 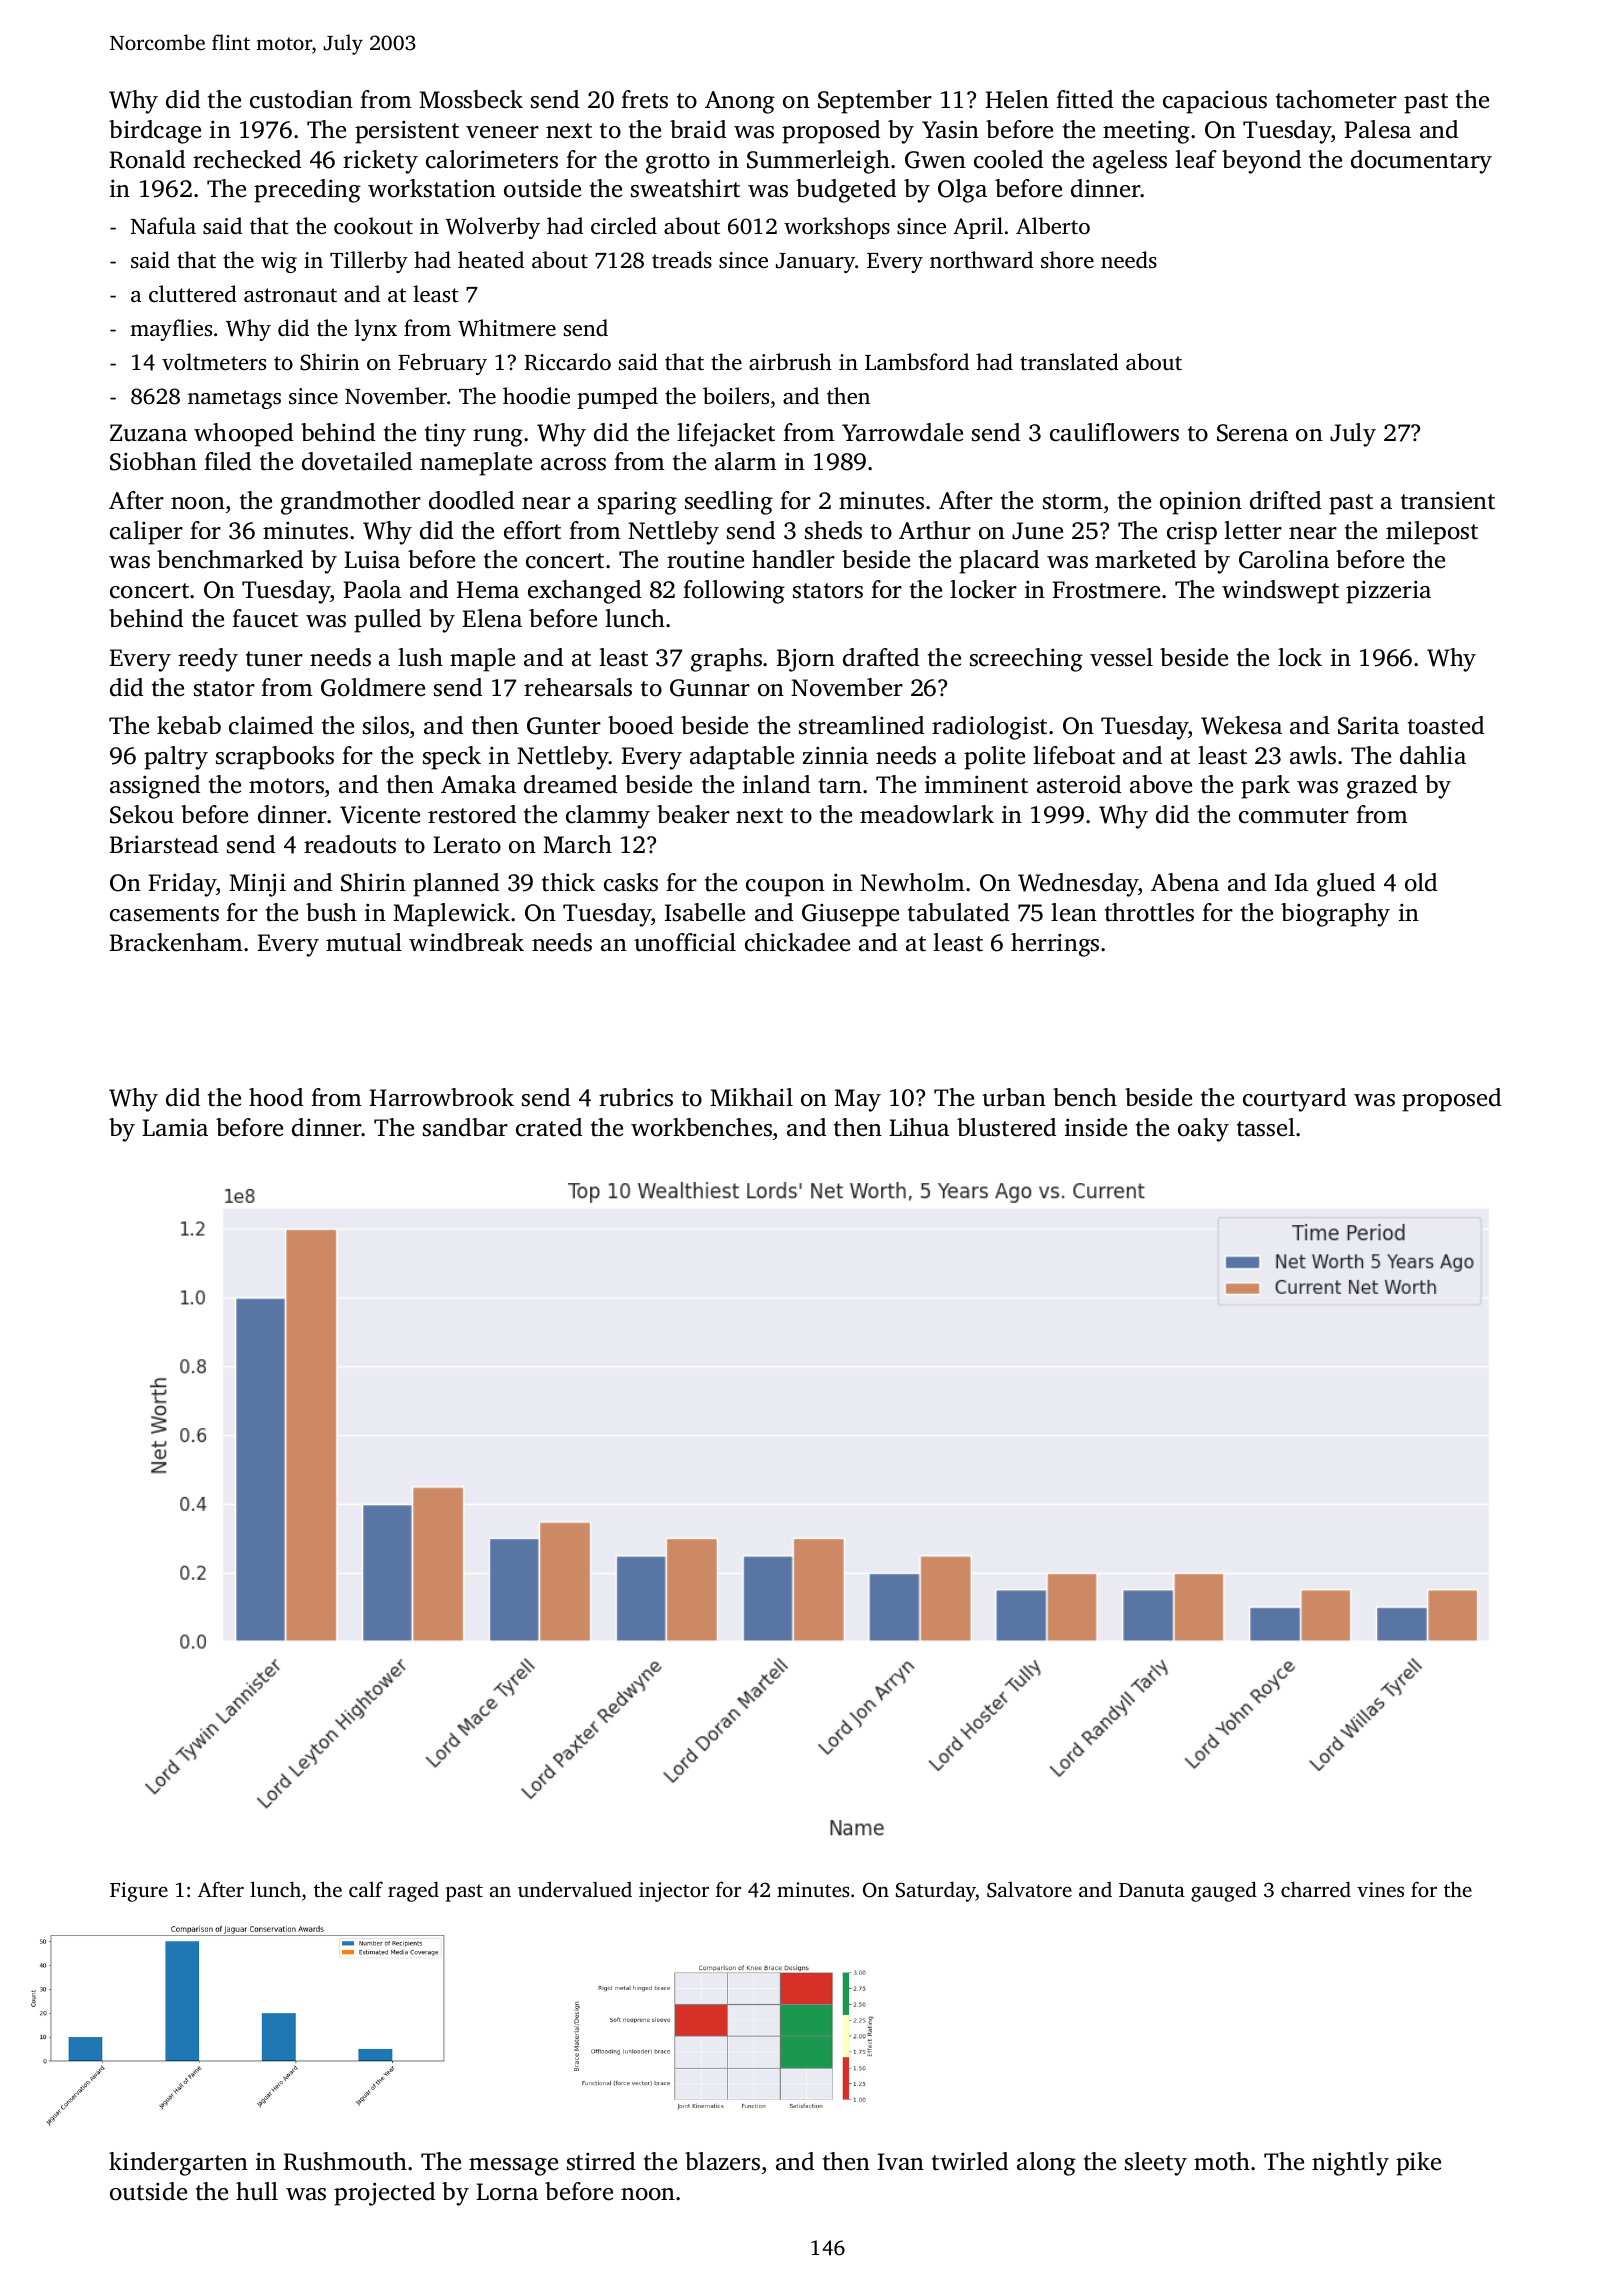 What do you see at coordinates (1335, 915) in the screenshot?
I see `biography` at bounding box center [1335, 915].
